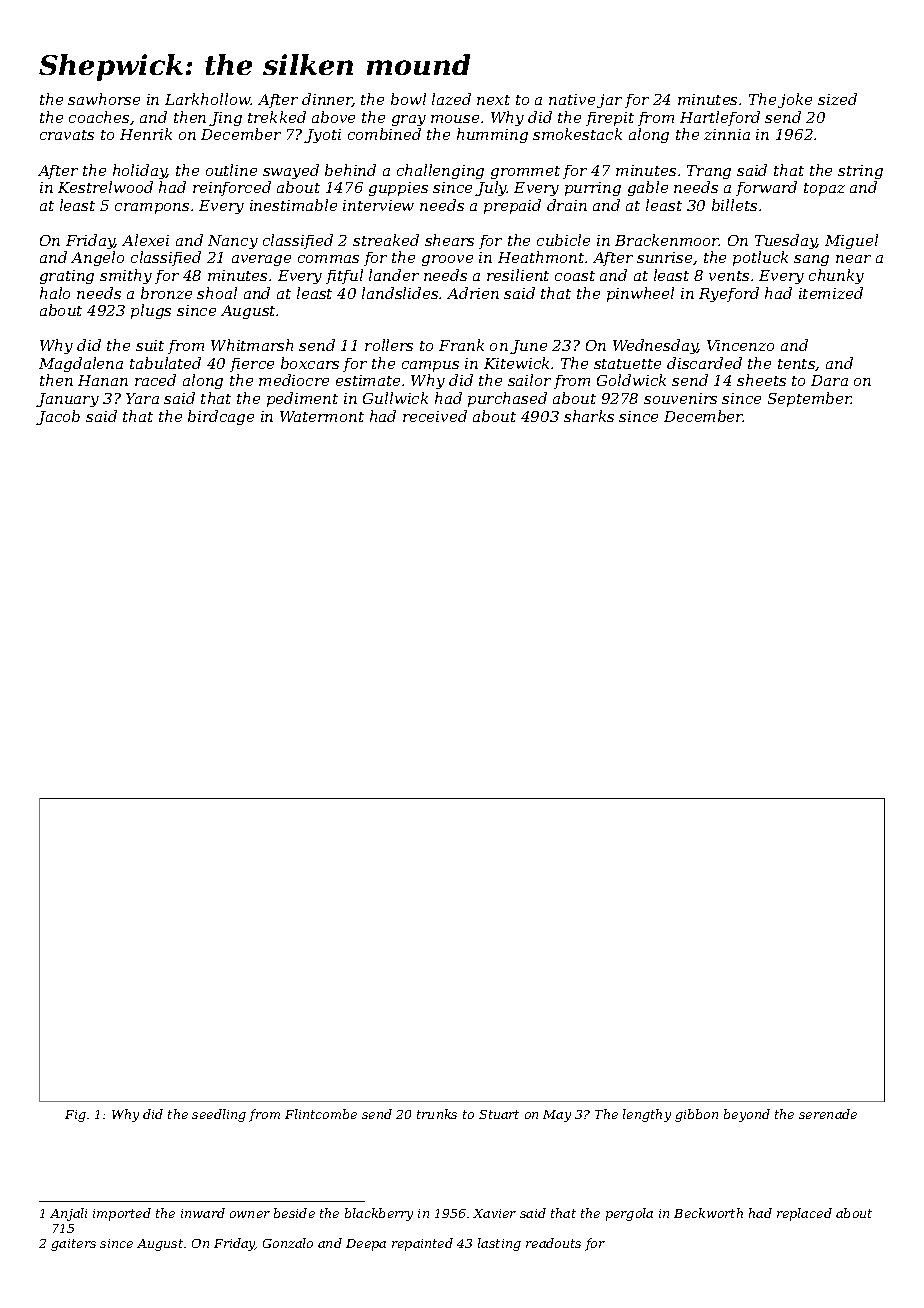  What do you see at coordinates (499, 1114) in the screenshot?
I see `Stuart` at bounding box center [499, 1114].
